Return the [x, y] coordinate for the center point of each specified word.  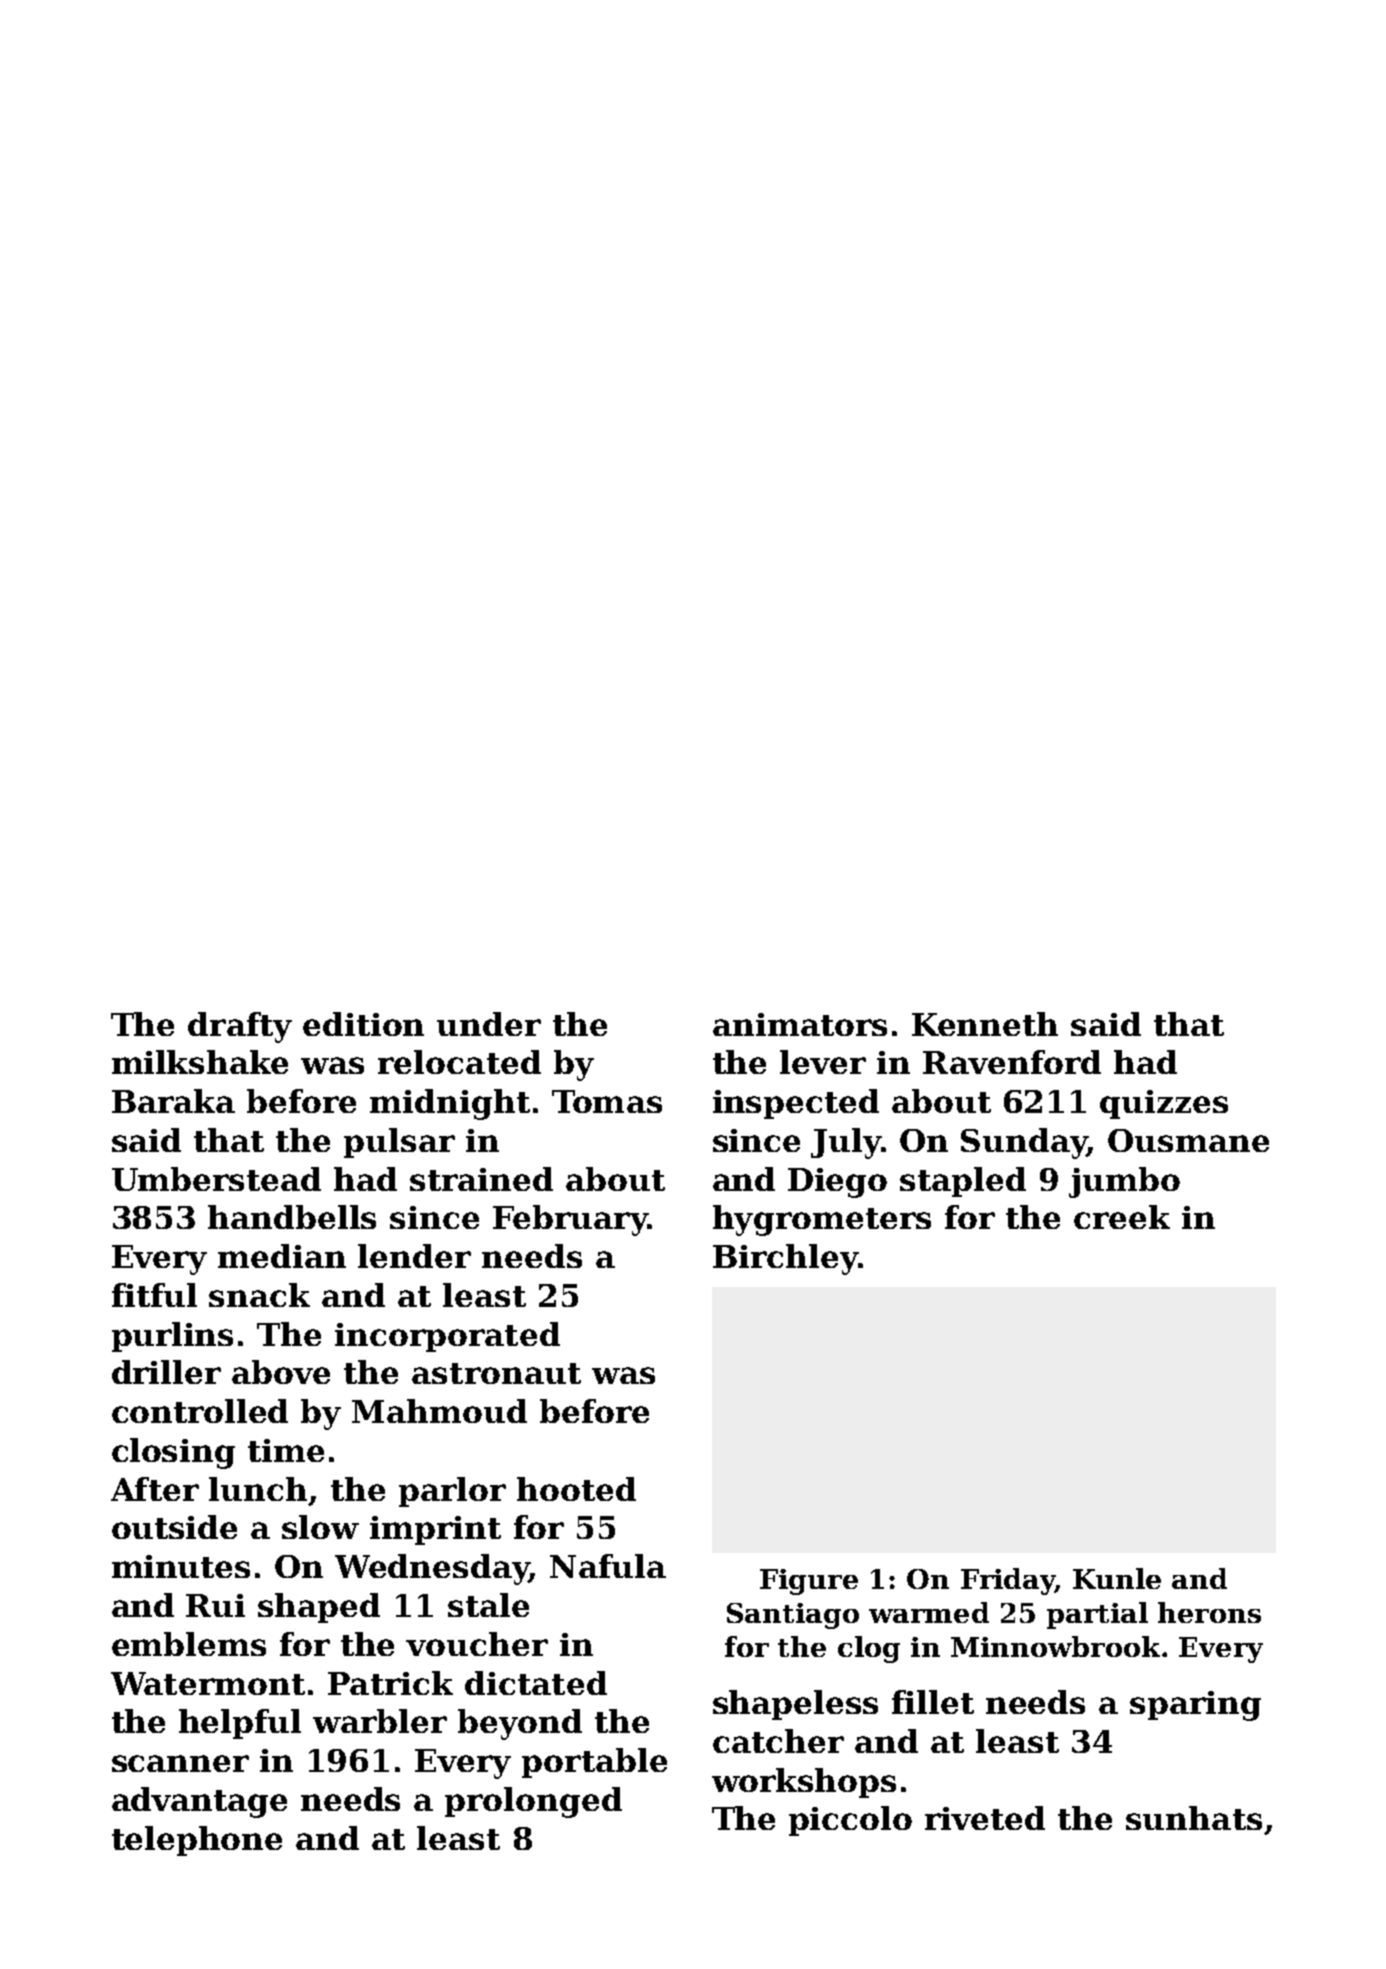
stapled [963, 1182]
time [286, 1450]
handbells [292, 1217]
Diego [837, 1183]
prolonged [533, 1802]
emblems [189, 1644]
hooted [576, 1489]
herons [1209, 1612]
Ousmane [1188, 1140]
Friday [1008, 1581]
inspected [796, 1104]
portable [594, 1763]
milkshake [200, 1062]
